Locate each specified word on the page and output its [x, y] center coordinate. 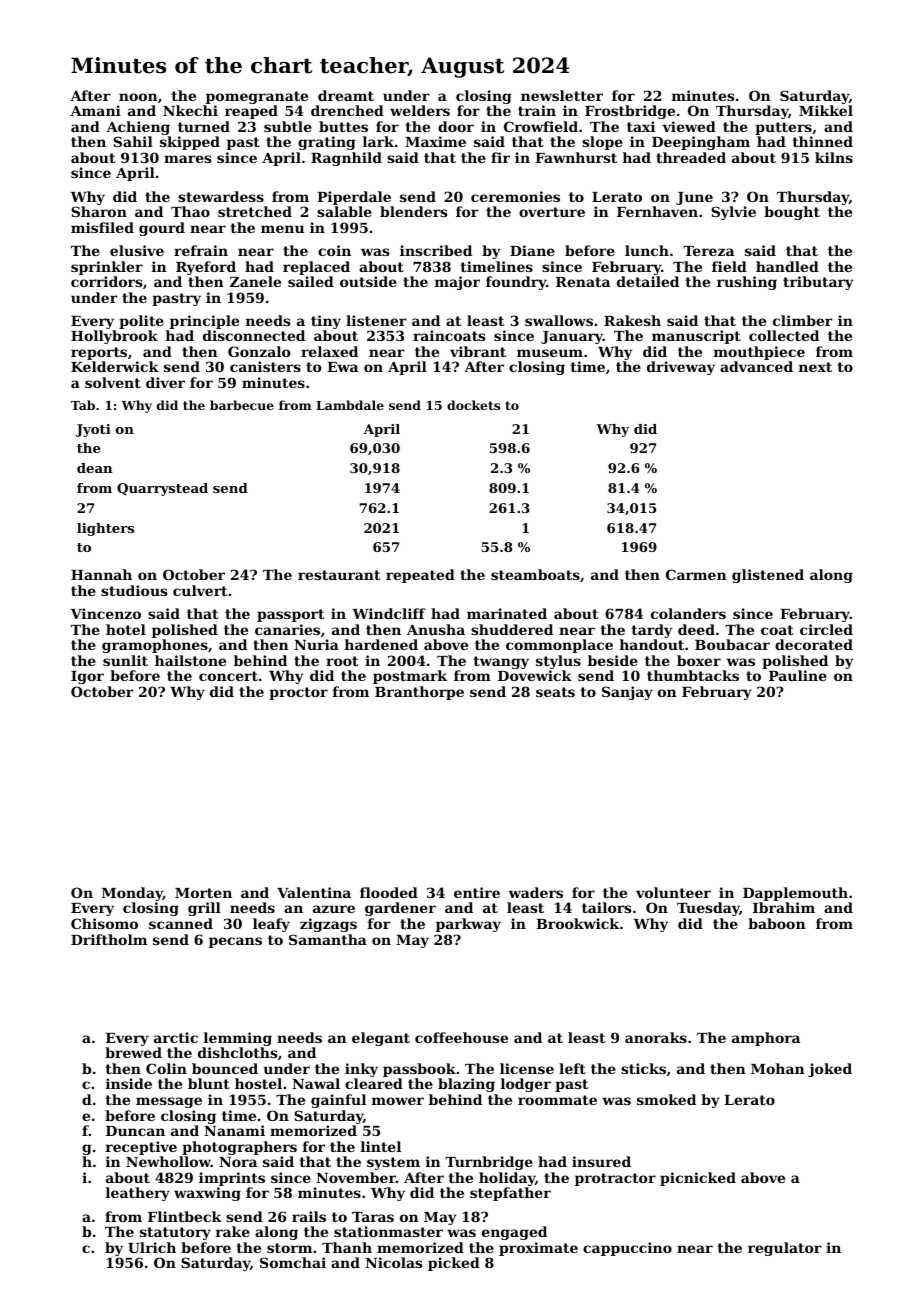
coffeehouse [461, 1037]
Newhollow [168, 1161]
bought [792, 213]
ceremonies [515, 196]
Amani [95, 110]
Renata [583, 282]
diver [165, 382]
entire [477, 892]
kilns [834, 157]
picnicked [698, 1179]
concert [228, 676]
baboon [777, 923]
